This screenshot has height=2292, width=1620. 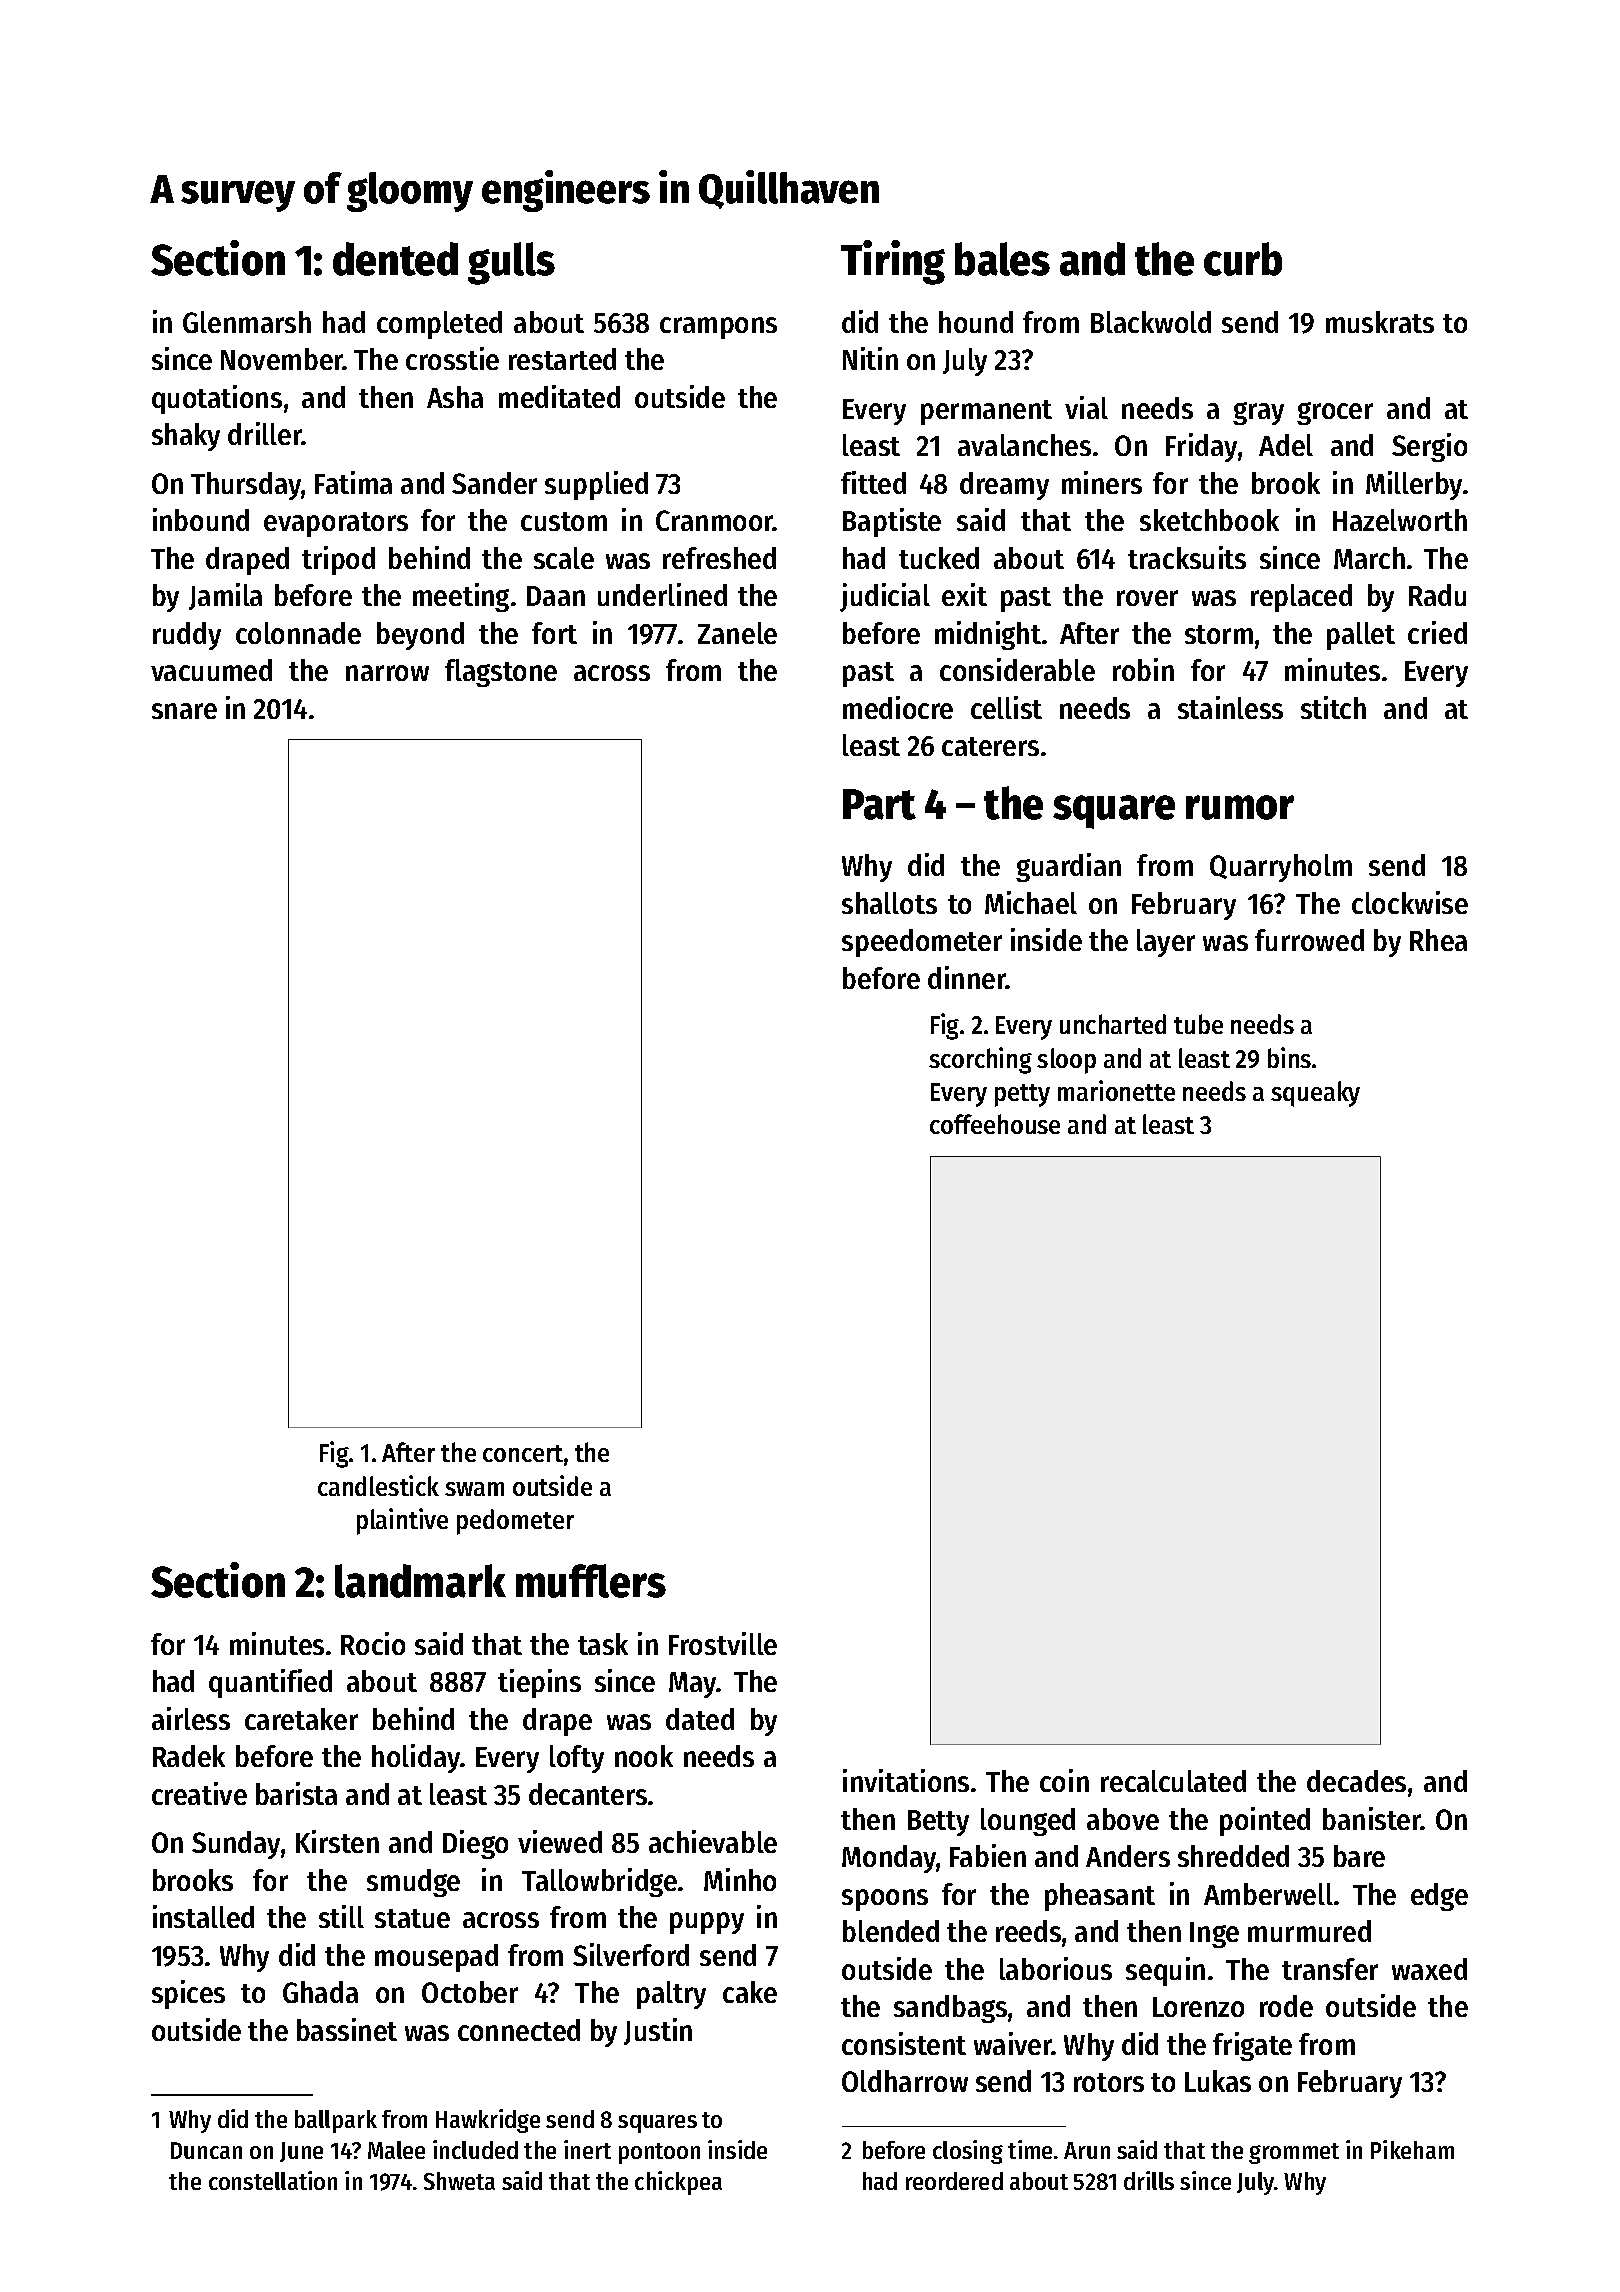 I want to click on scorching, so click(x=980, y=1060).
